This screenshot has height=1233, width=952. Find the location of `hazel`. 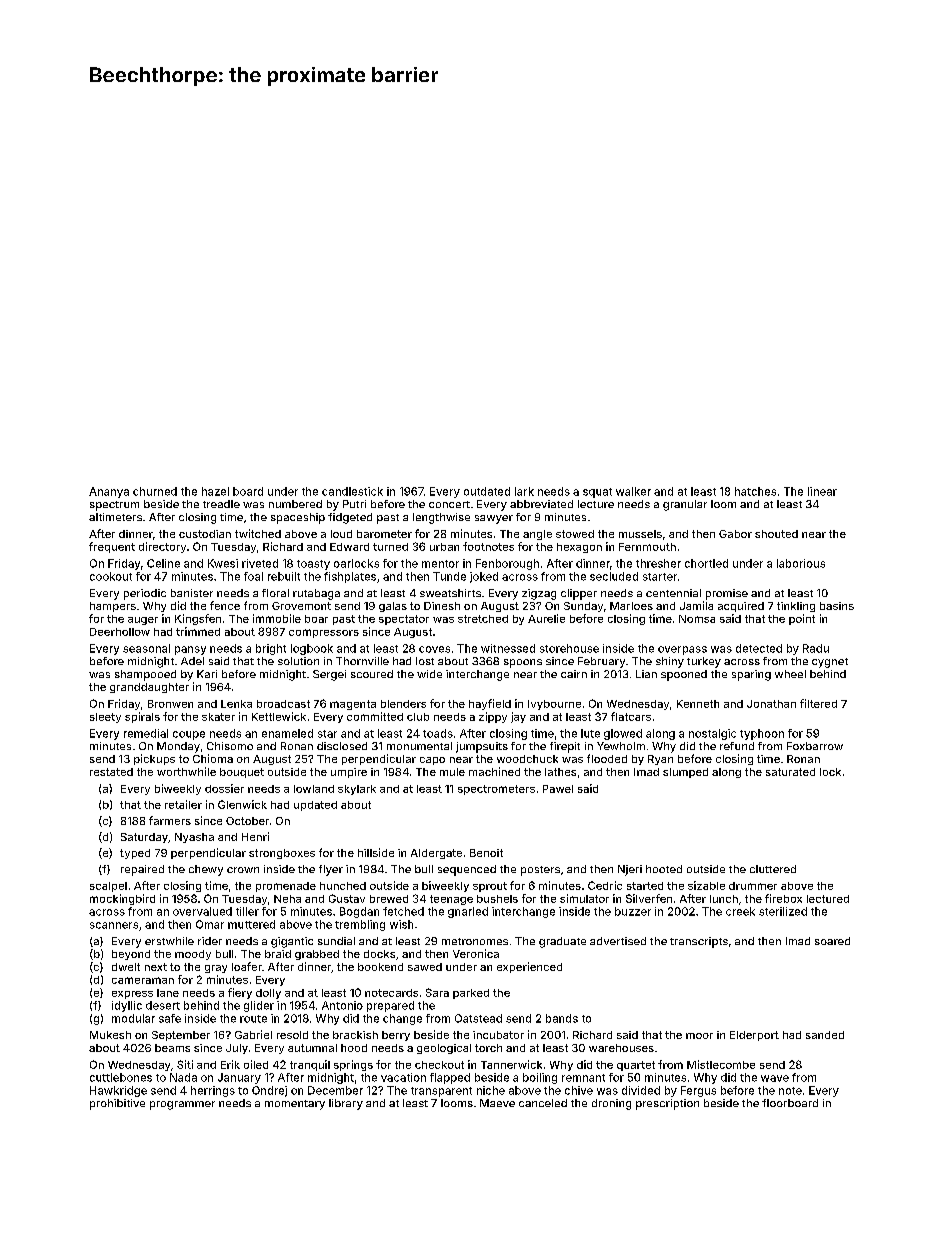

hazel is located at coordinates (215, 491).
